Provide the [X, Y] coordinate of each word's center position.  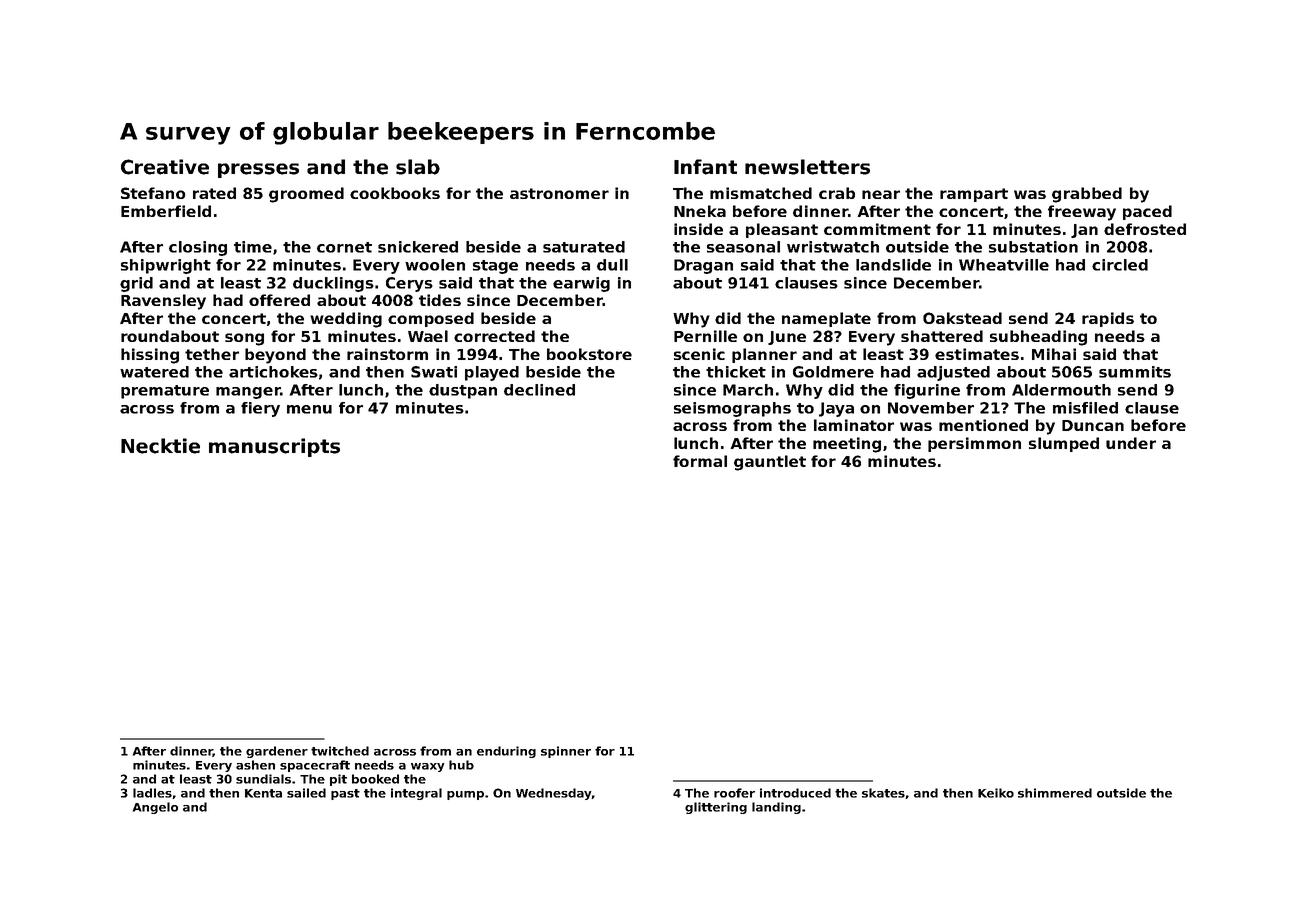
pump [465, 795]
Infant [705, 167]
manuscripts [274, 447]
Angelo [155, 808]
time [253, 247]
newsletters [807, 167]
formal [700, 461]
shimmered [1055, 793]
